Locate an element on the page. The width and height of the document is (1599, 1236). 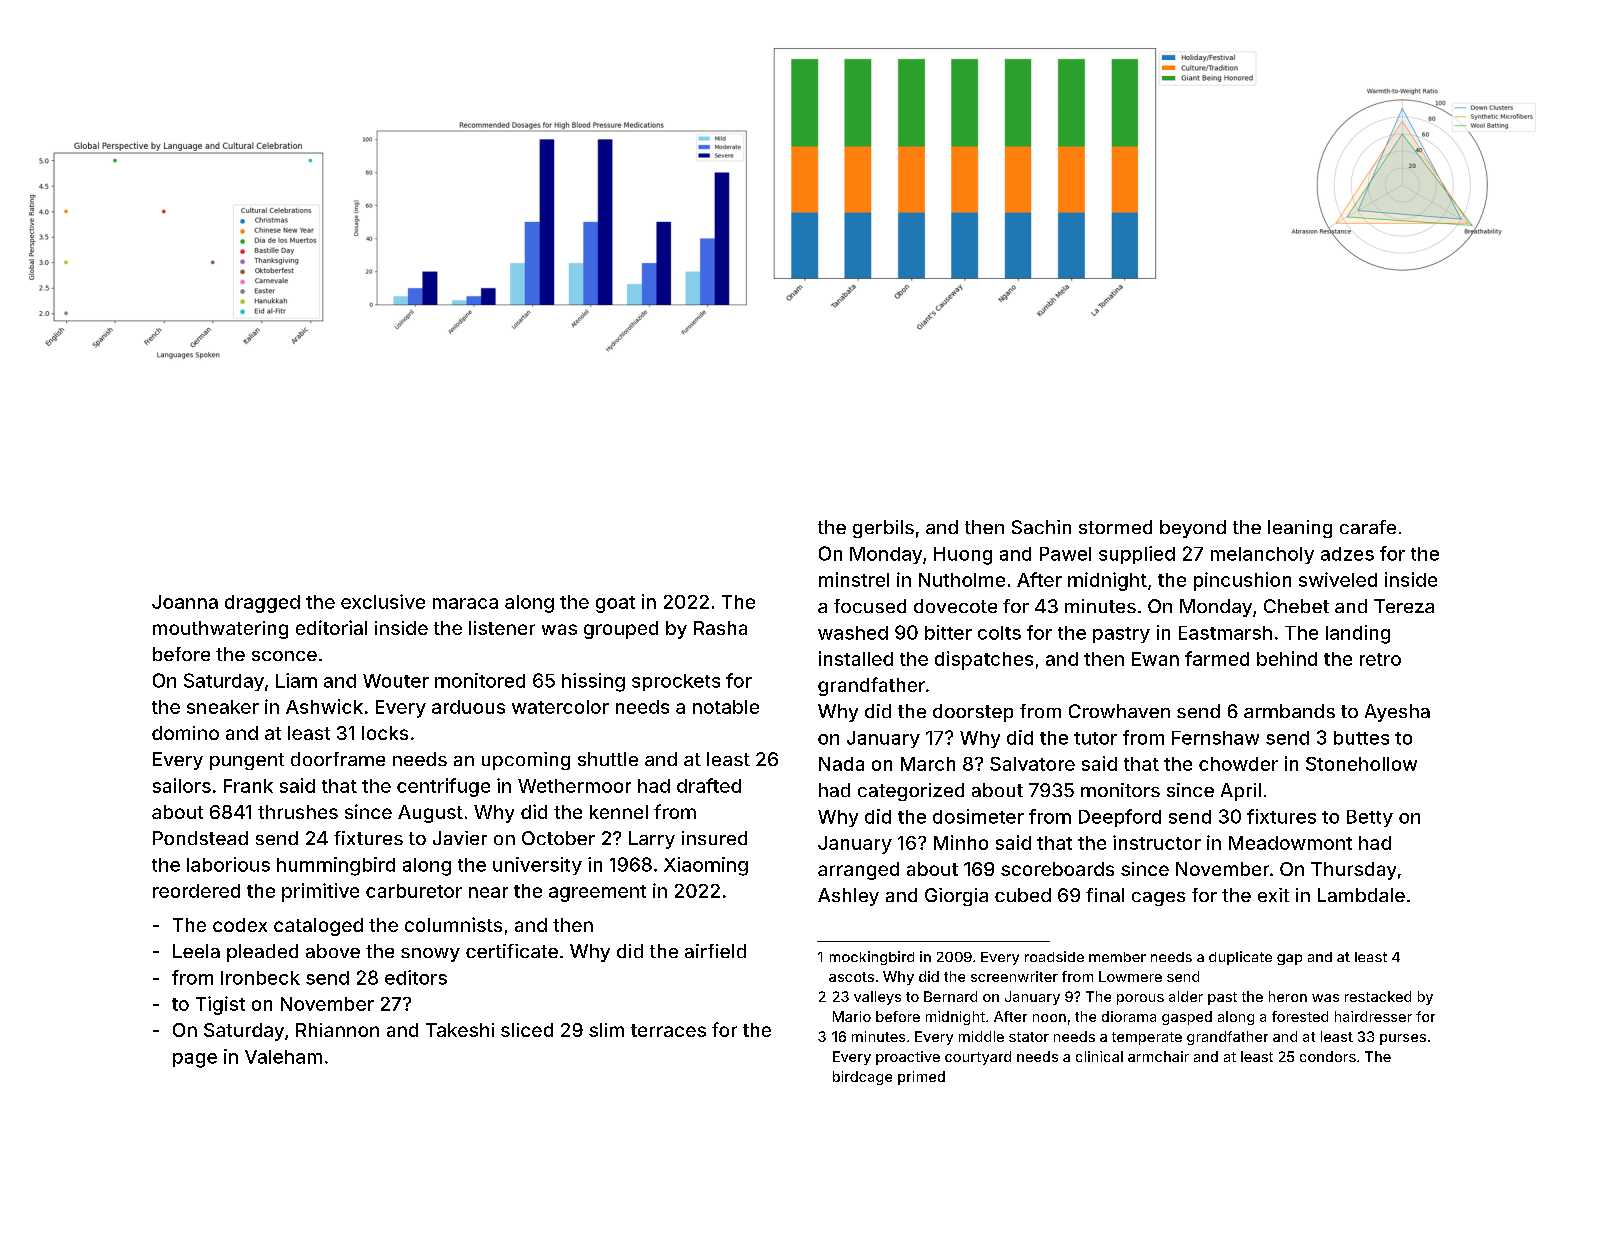
adzes is located at coordinates (1347, 554).
